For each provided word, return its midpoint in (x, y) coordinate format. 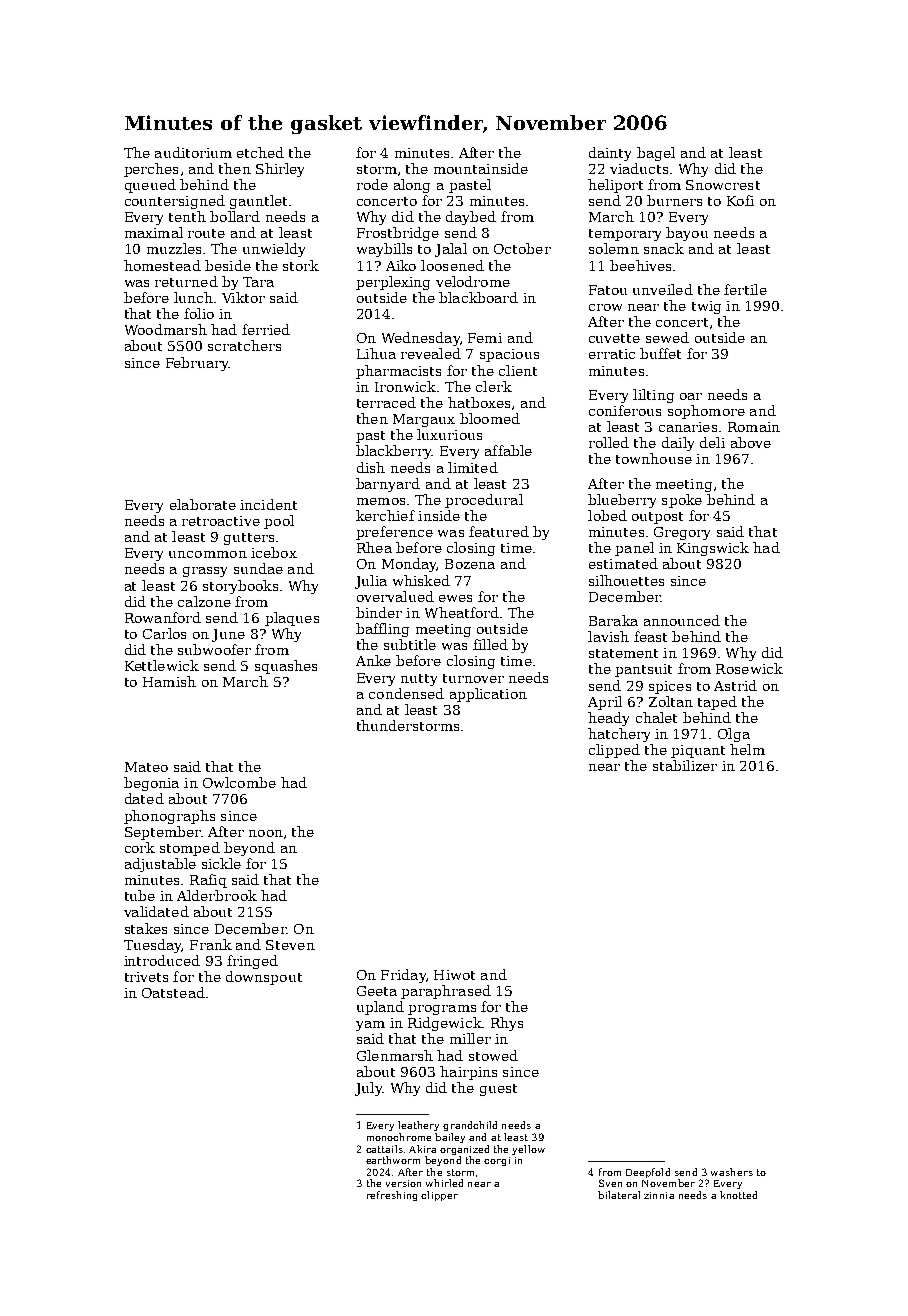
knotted (738, 1195)
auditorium (193, 152)
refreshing (392, 1196)
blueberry (622, 501)
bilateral (619, 1195)
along (412, 186)
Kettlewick (162, 665)
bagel (656, 154)
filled (490, 644)
